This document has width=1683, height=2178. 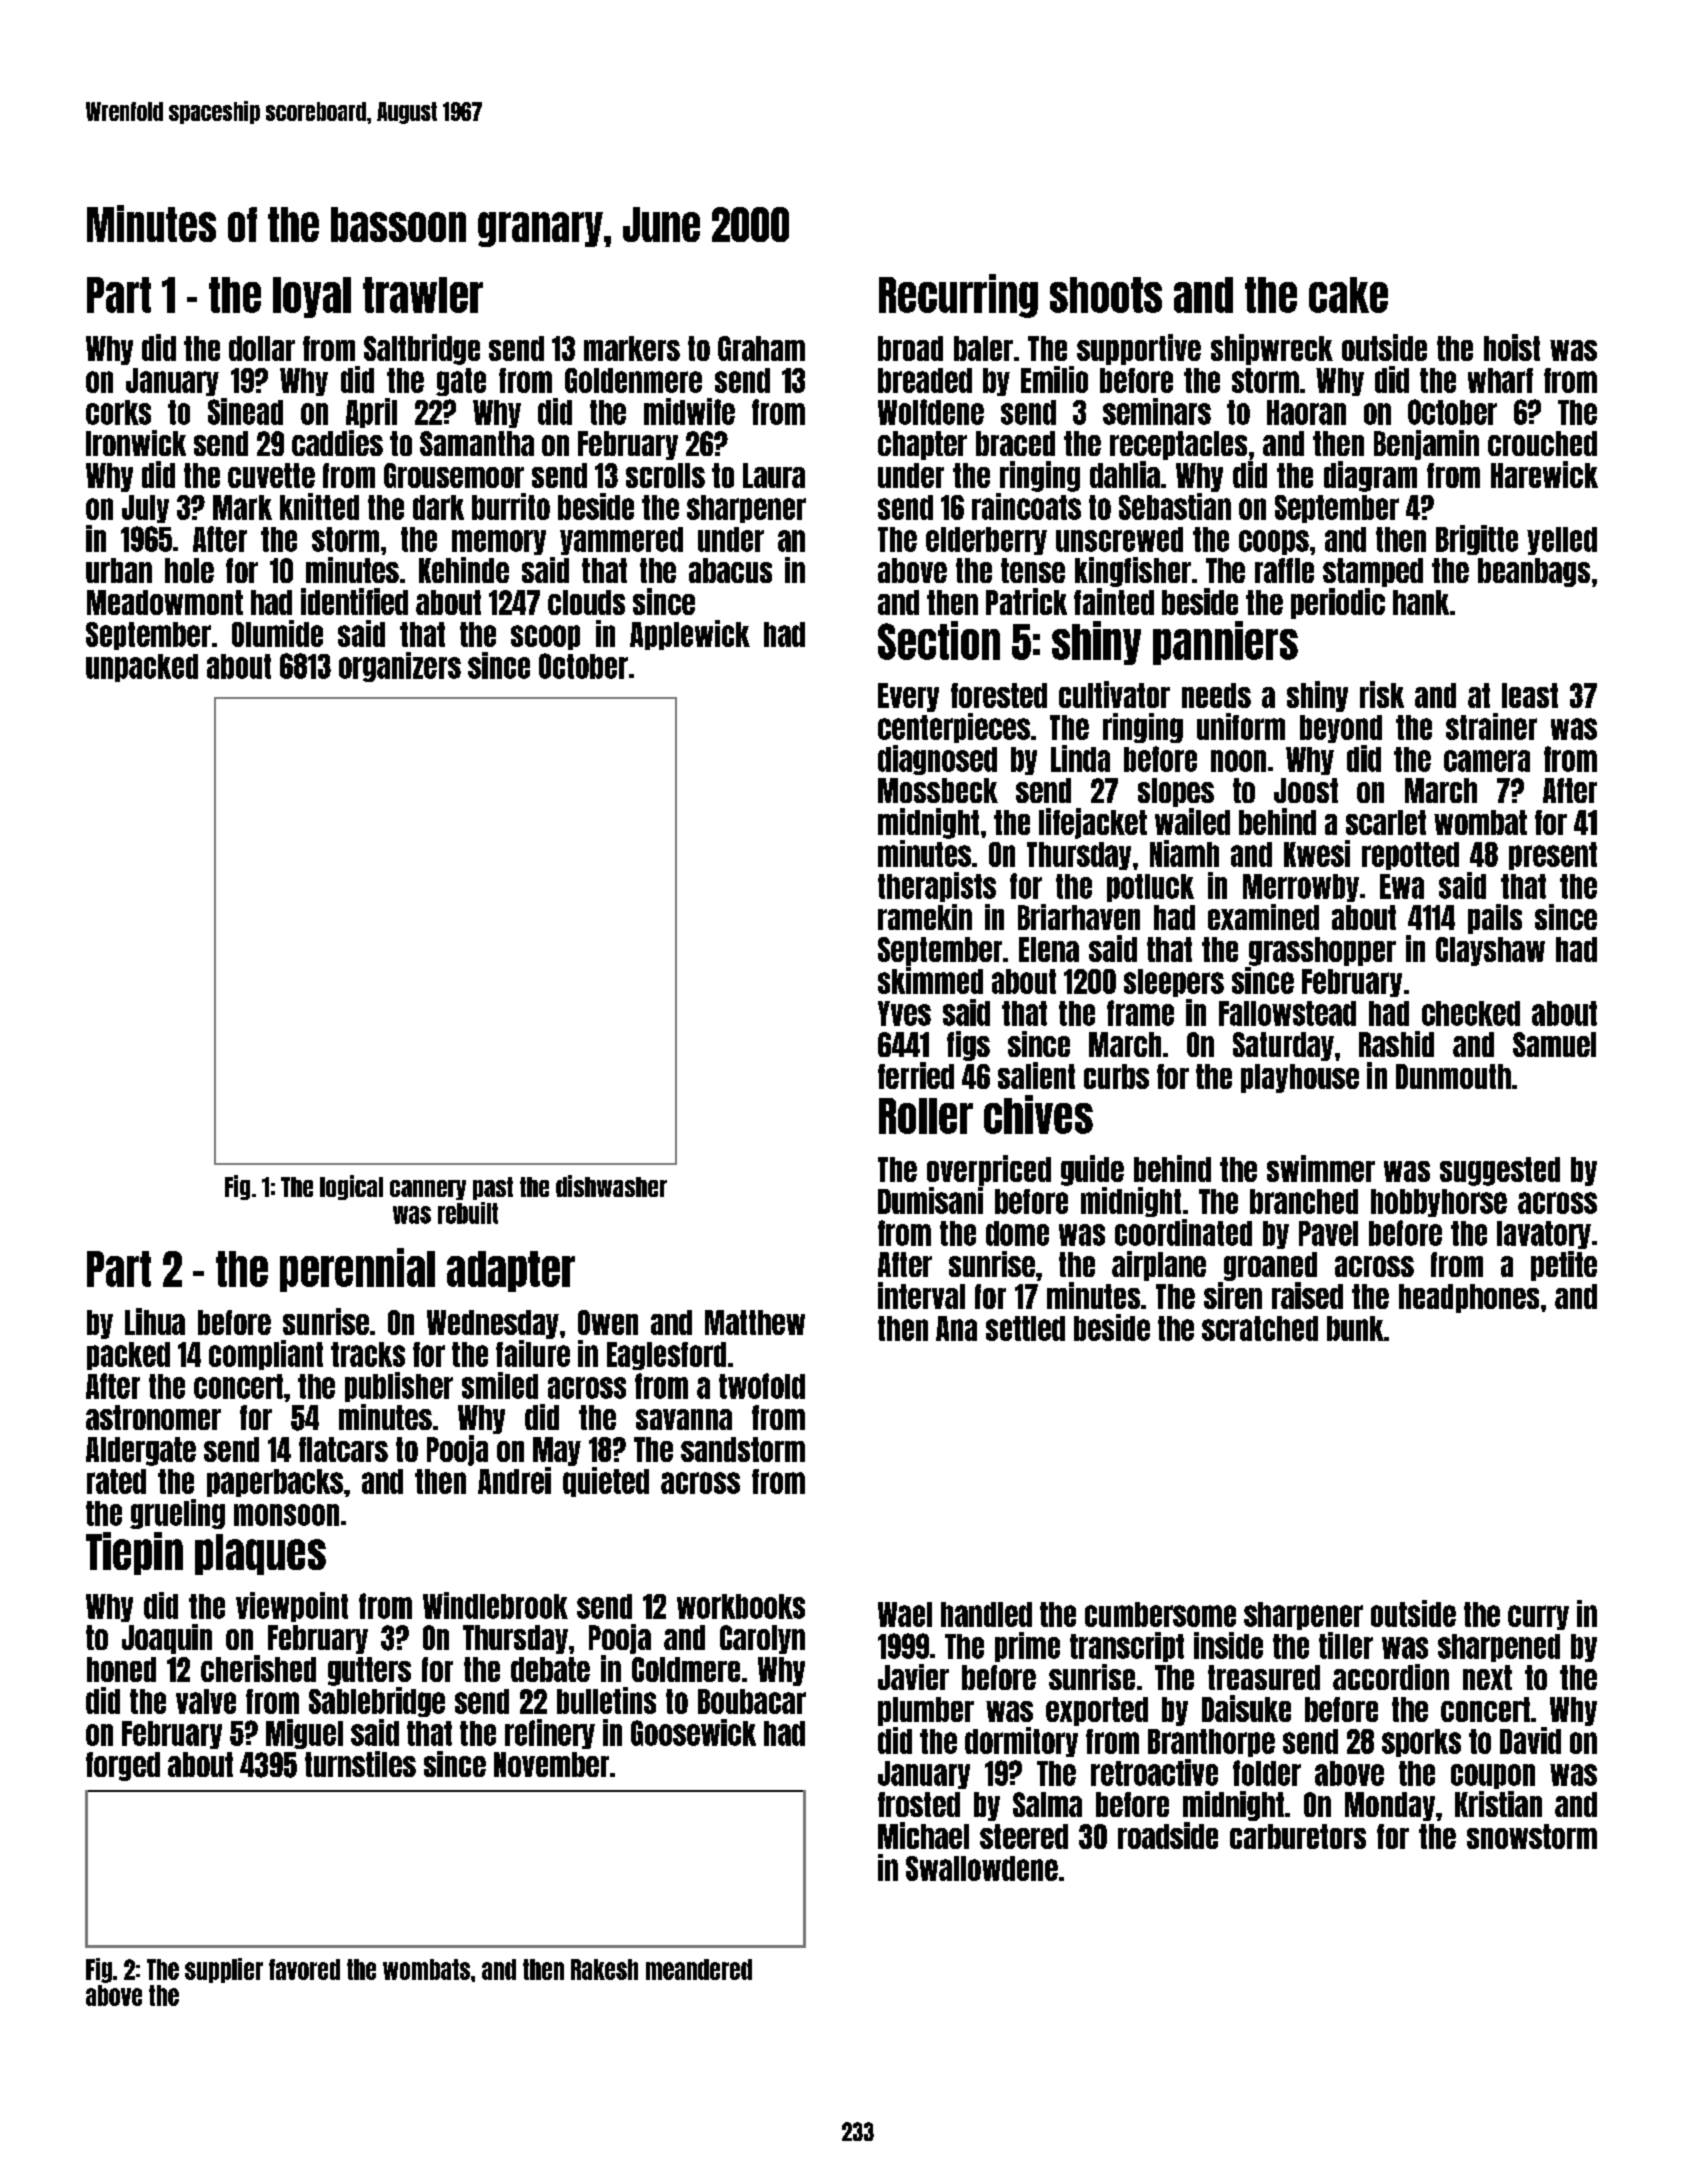 What do you see at coordinates (690, 635) in the document?
I see `Applewick` at bounding box center [690, 635].
